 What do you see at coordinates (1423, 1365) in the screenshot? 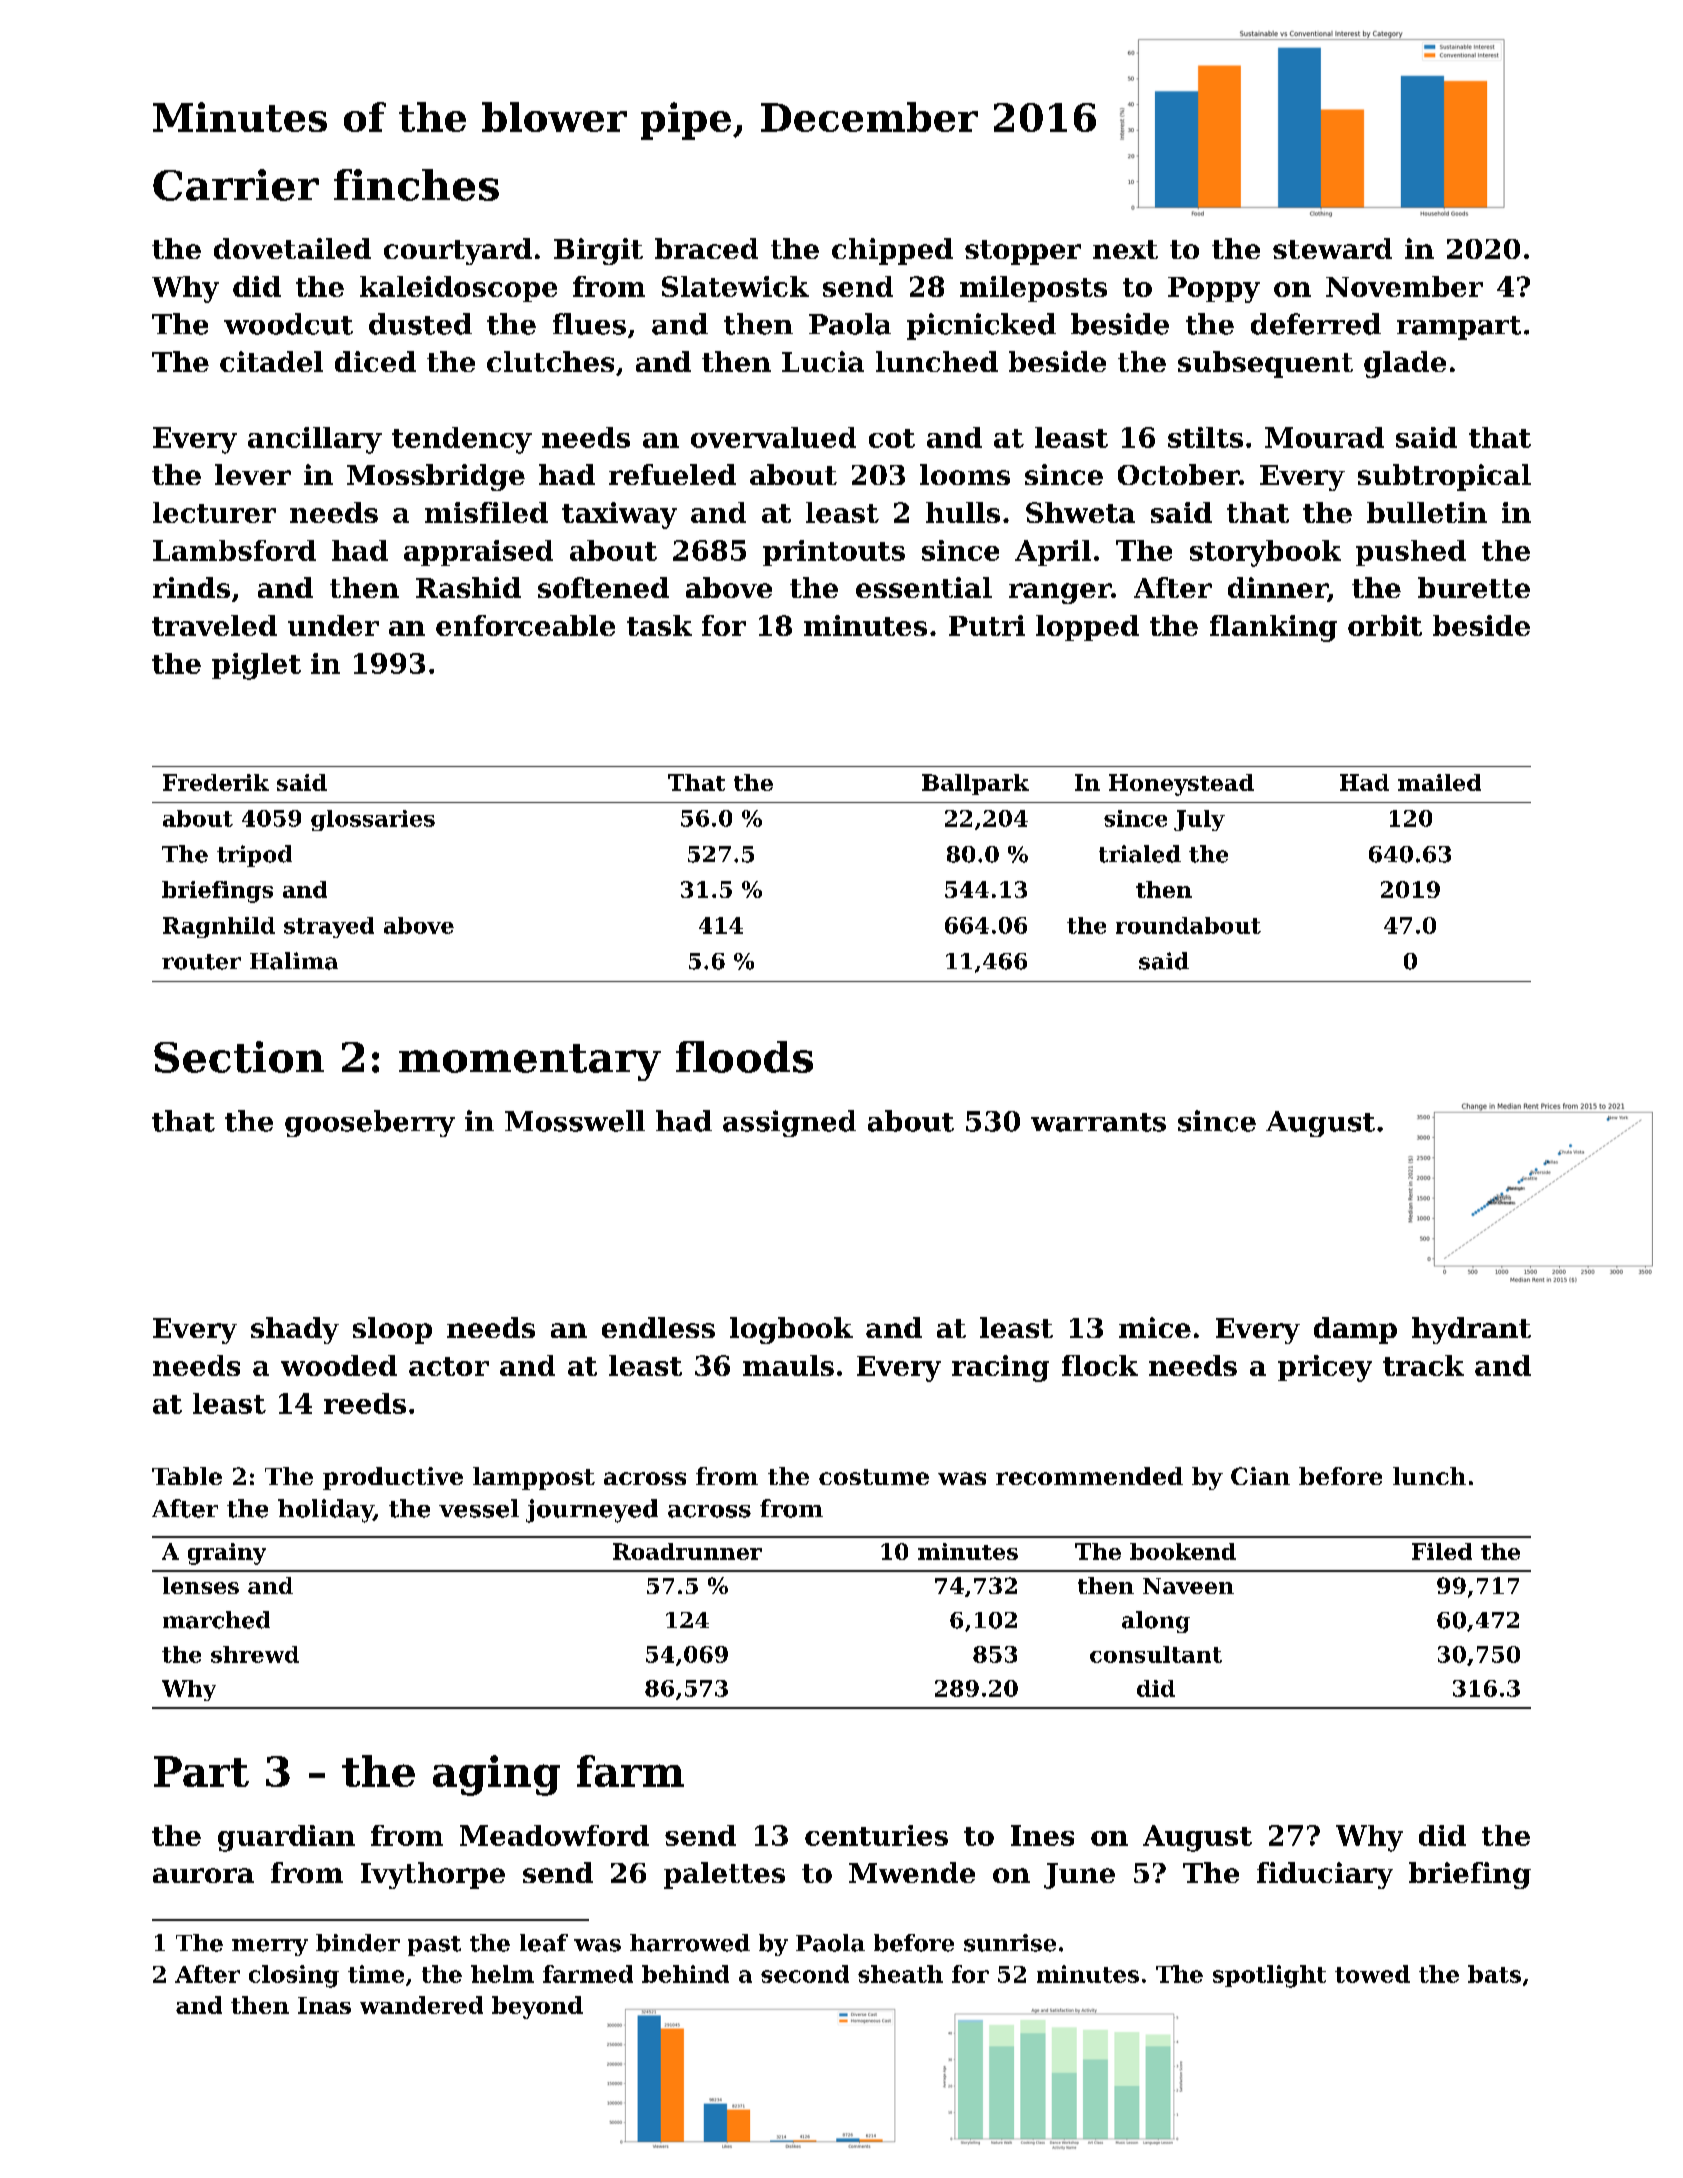
I see `track` at bounding box center [1423, 1365].
